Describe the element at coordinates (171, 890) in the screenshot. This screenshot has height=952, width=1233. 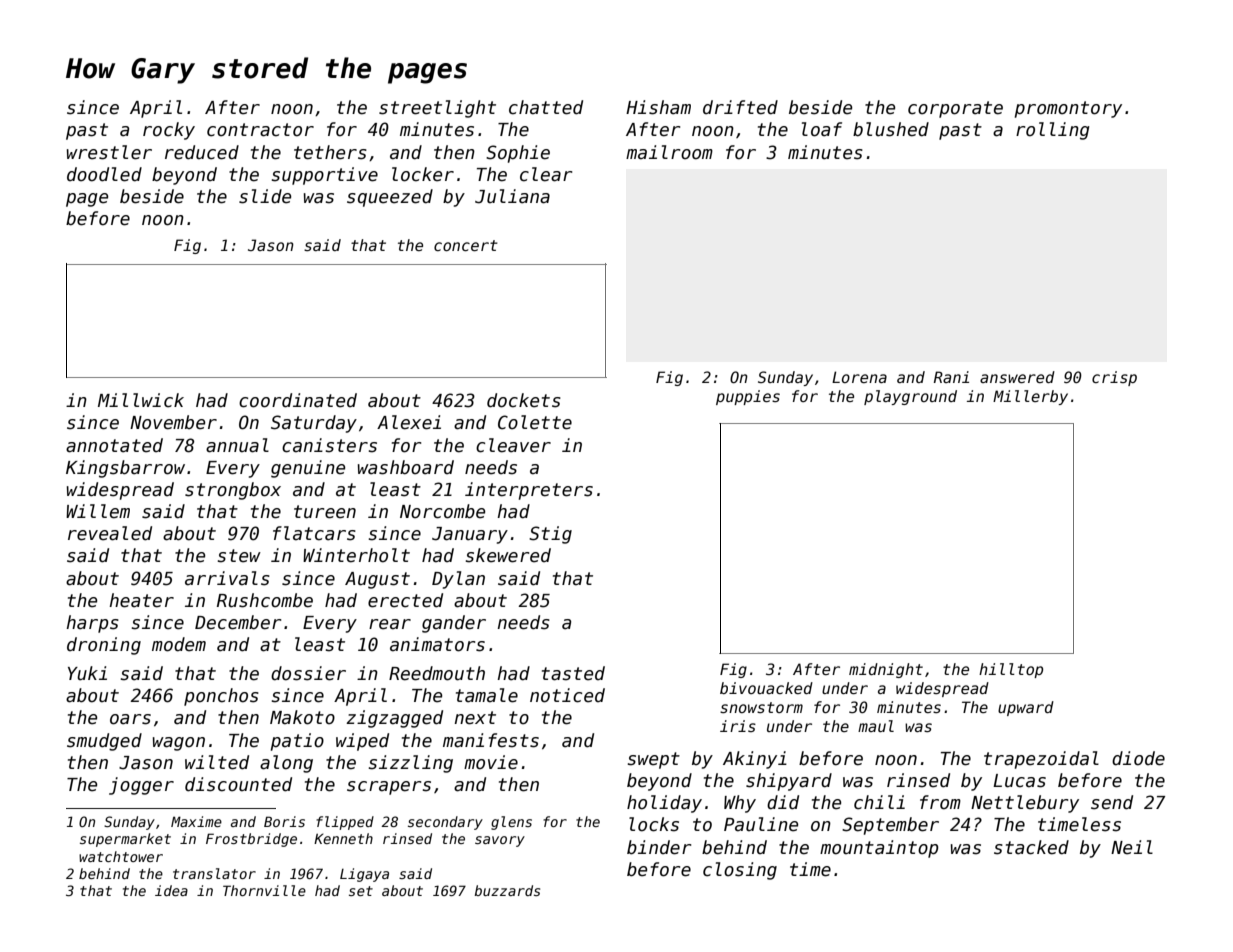
I see `idea` at that location.
